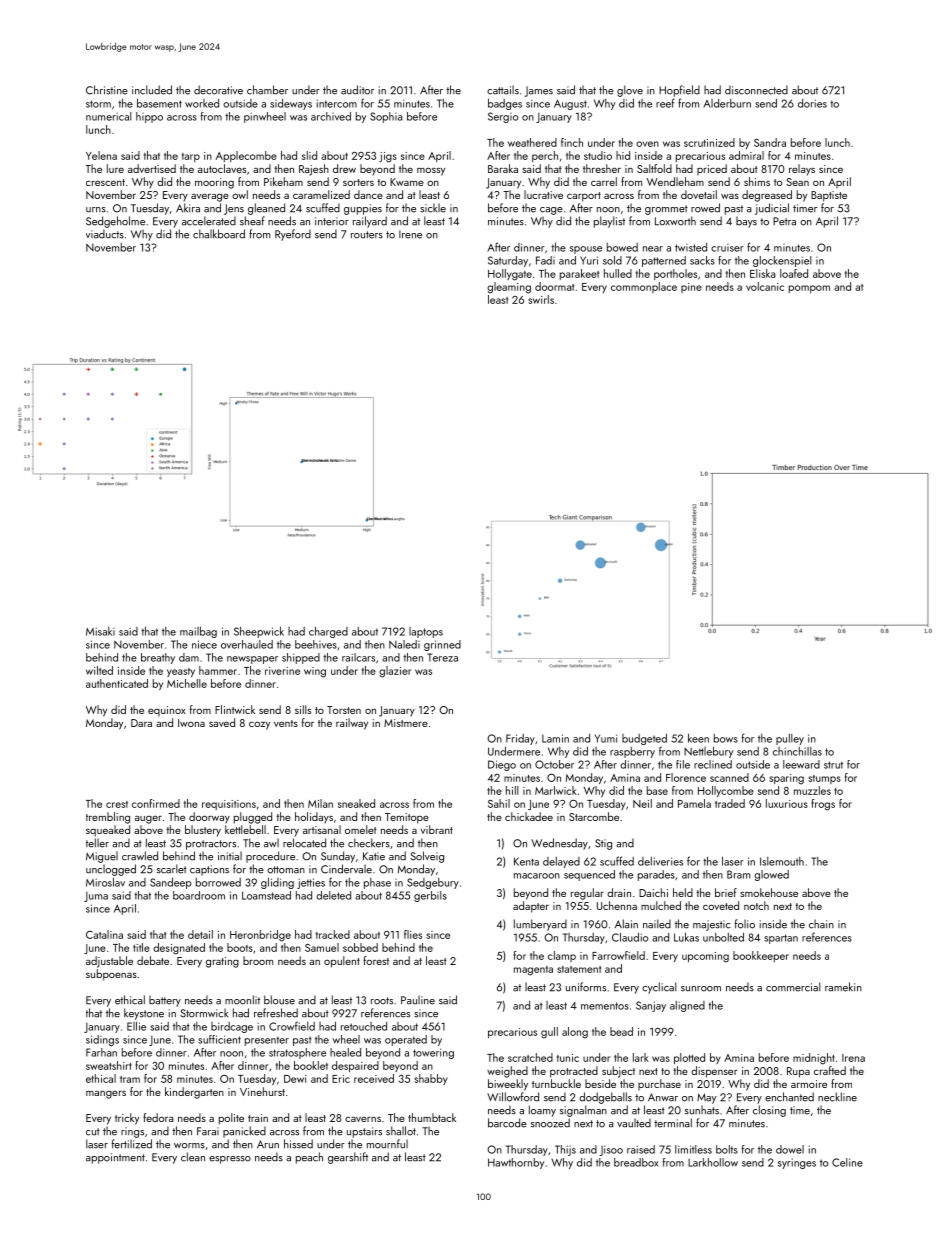 This image has height=1233, width=952. I want to click on broom, so click(258, 960).
